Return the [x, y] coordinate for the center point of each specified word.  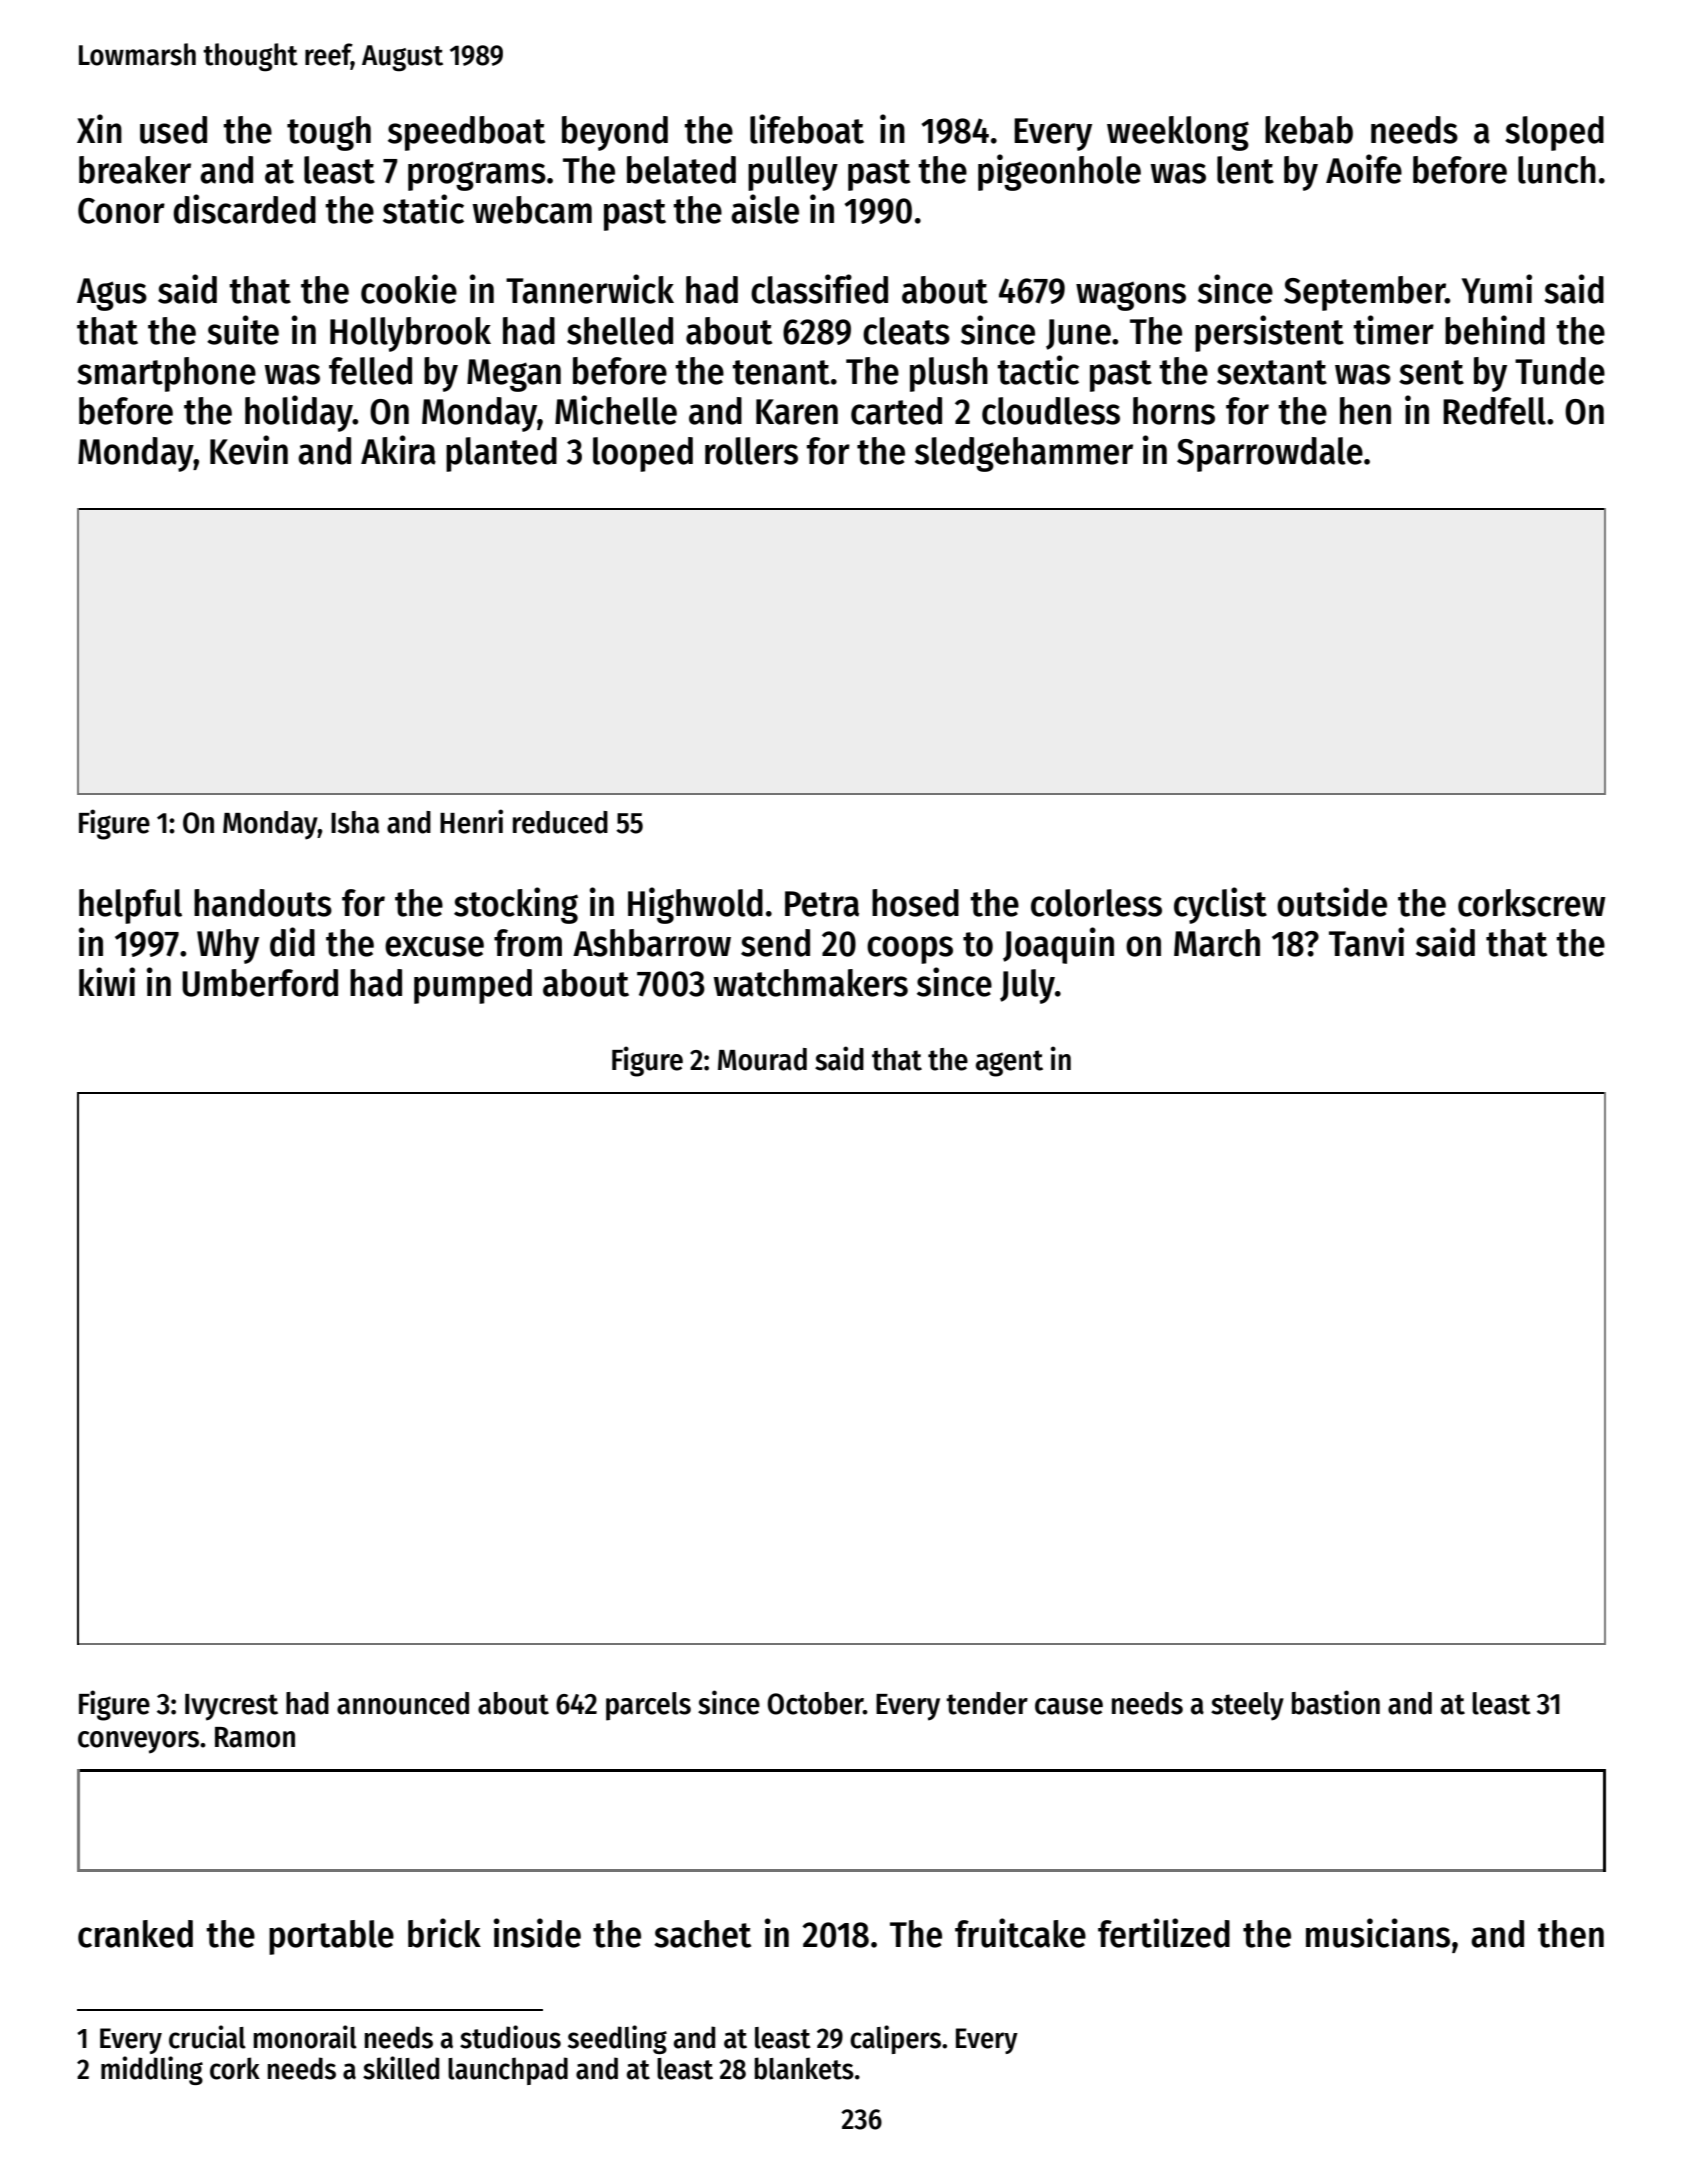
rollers [751, 451]
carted [896, 411]
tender [987, 1703]
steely [1247, 1706]
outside [1332, 902]
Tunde [1560, 371]
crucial [207, 2037]
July [1027, 986]
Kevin [249, 450]
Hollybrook [410, 334]
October [815, 1703]
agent [1009, 1063]
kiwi [107, 981]
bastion [1336, 1702]
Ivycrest [231, 1707]
